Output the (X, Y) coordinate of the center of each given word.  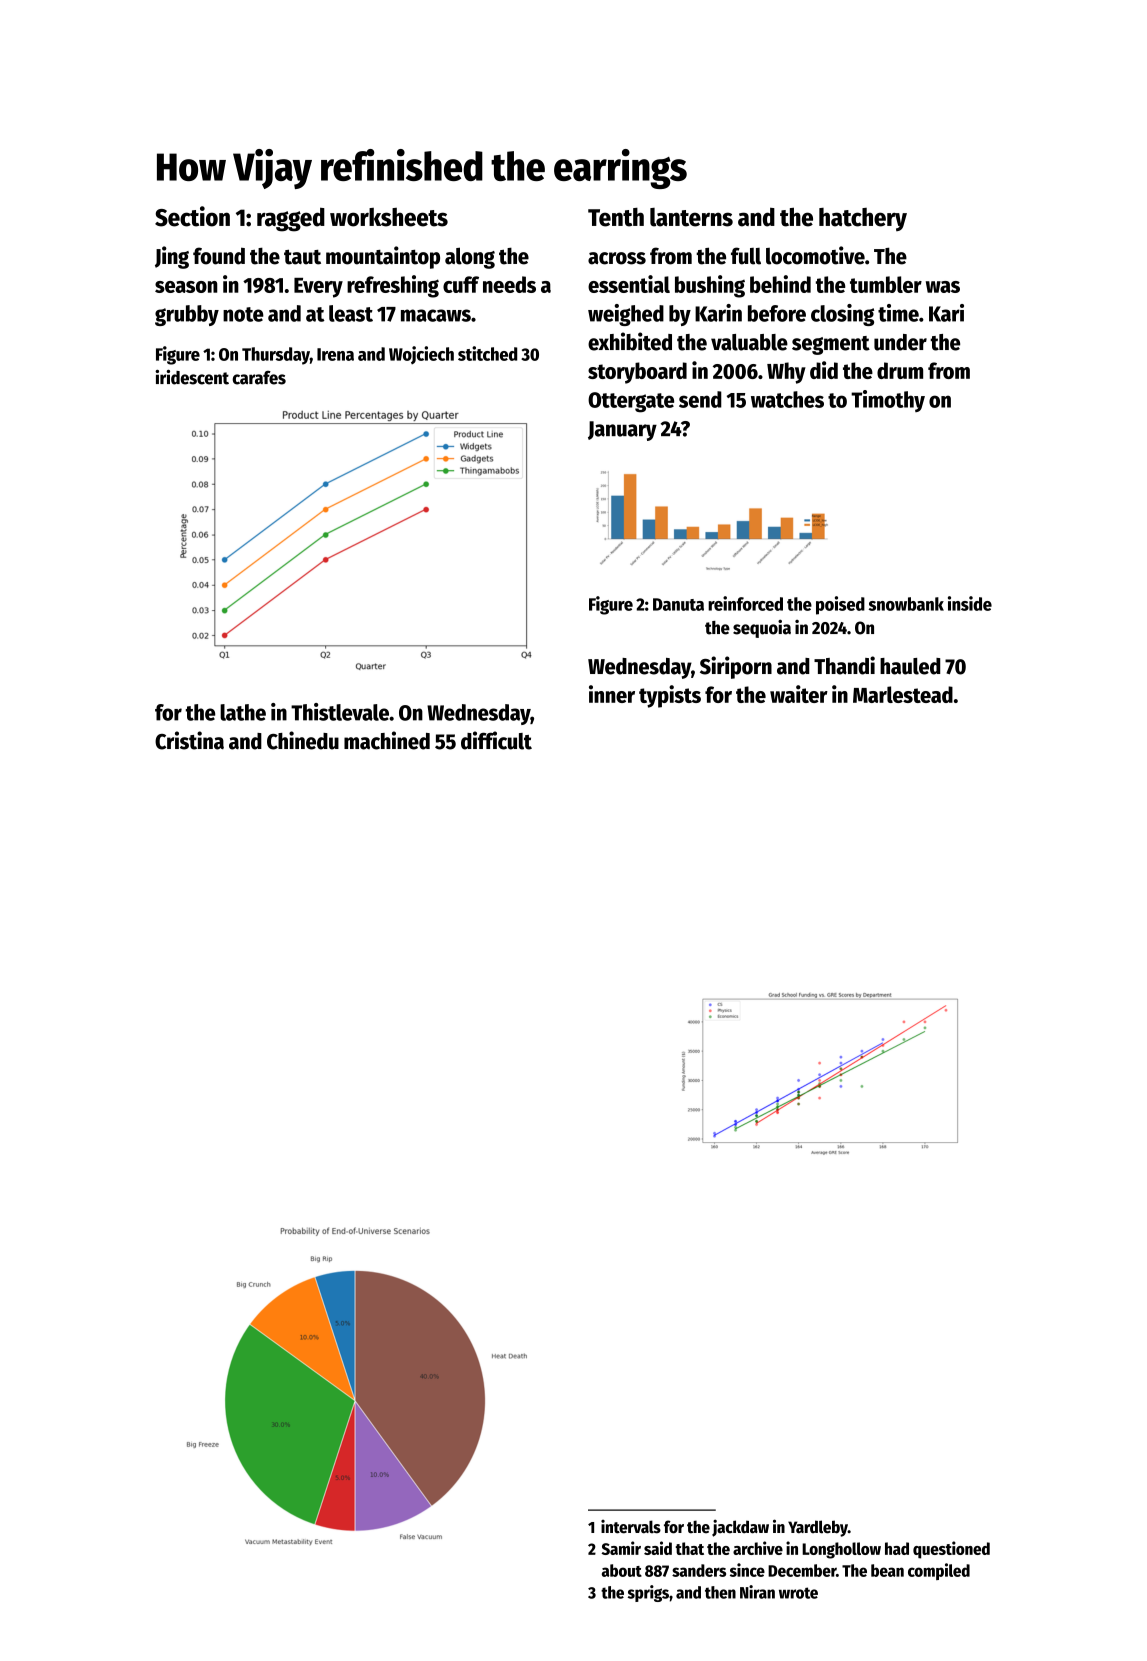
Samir (621, 1548)
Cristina (189, 740)
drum (900, 370)
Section (192, 216)
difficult (496, 740)
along (470, 258)
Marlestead (903, 694)
